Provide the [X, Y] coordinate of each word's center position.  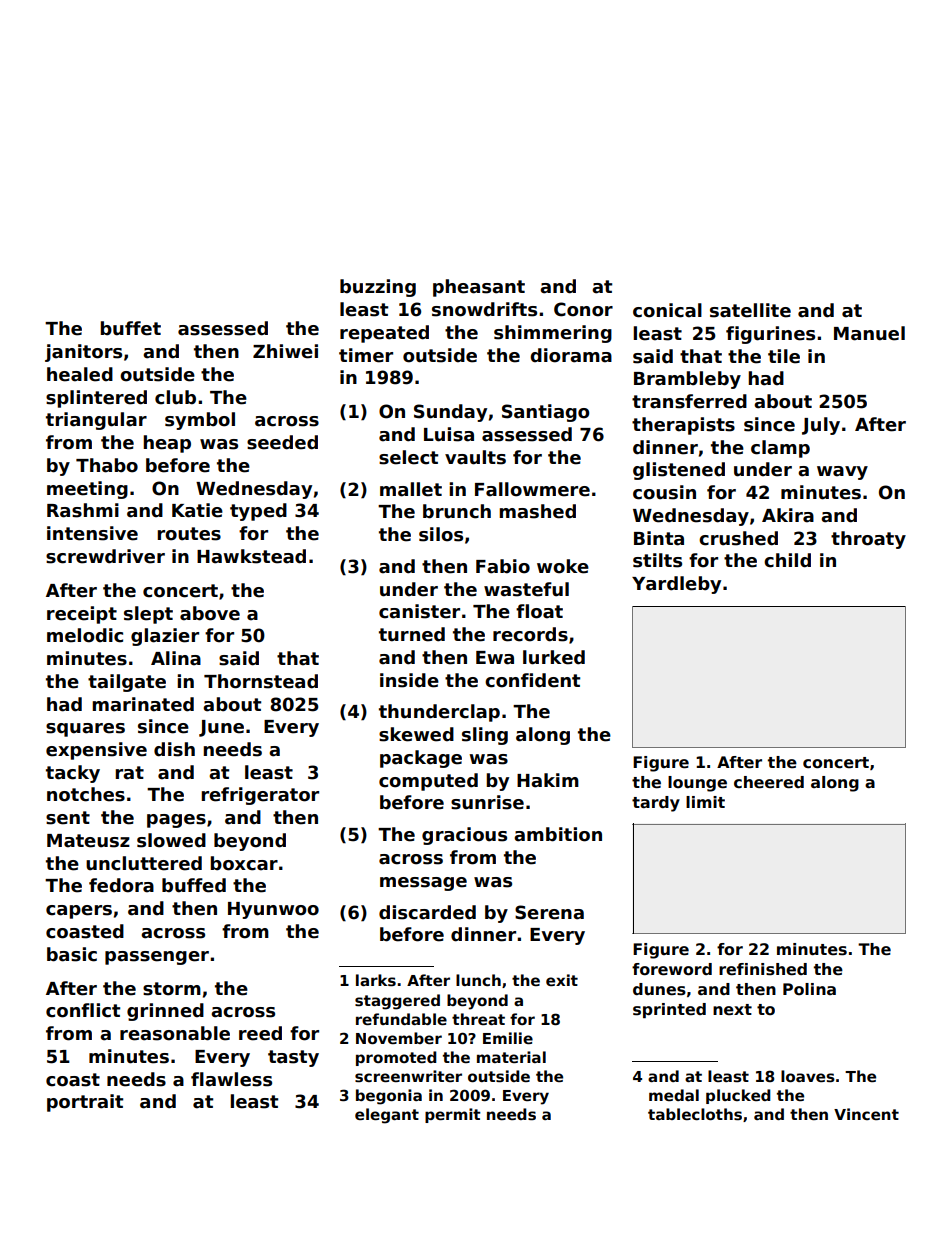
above [210, 613]
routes [189, 534]
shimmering [553, 334]
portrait [85, 1103]
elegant [387, 1116]
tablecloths [695, 1114]
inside [409, 680]
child [787, 560]
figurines [770, 335]
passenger [157, 958]
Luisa [449, 434]
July [821, 426]
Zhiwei [285, 351]
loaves [808, 1076]
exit [562, 980]
